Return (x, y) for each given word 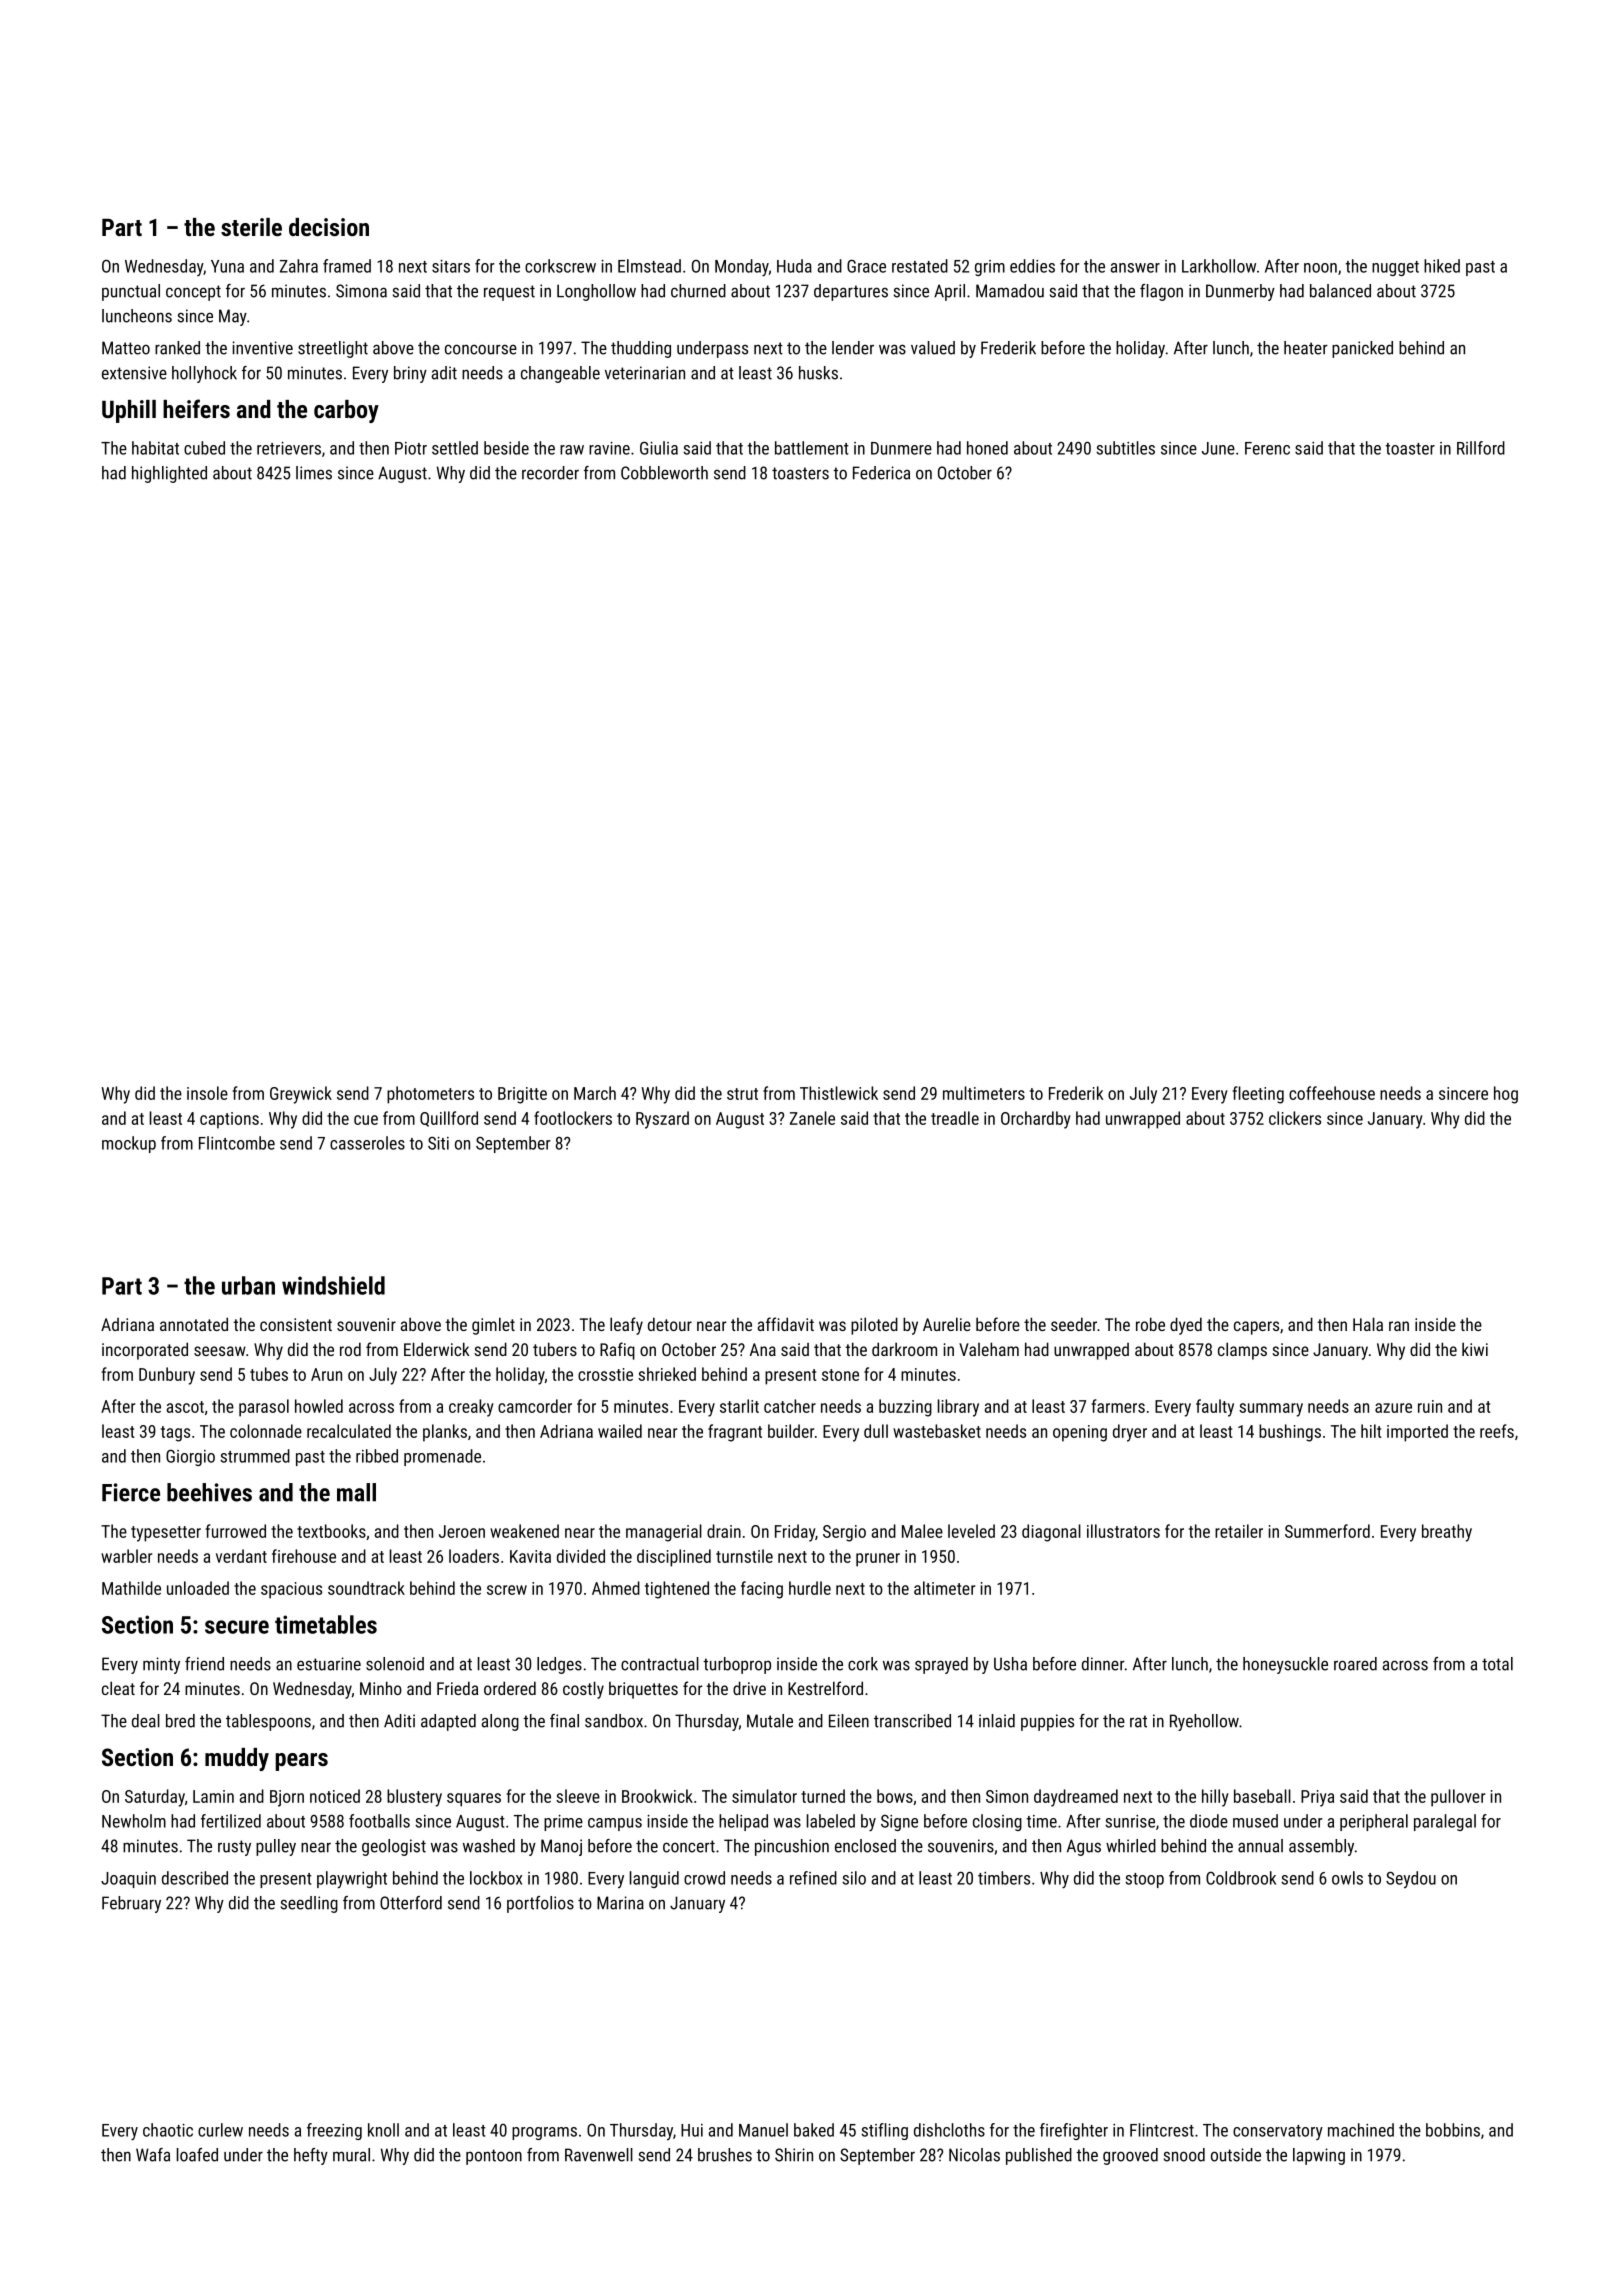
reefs (1497, 1431)
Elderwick (437, 1349)
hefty (311, 2156)
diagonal (1051, 1533)
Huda (794, 266)
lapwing (1319, 2156)
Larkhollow (1219, 266)
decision (329, 227)
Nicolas (974, 2155)
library (958, 1408)
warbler (126, 1556)
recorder (550, 473)
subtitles (1125, 448)
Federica (881, 473)
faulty (1215, 1408)
